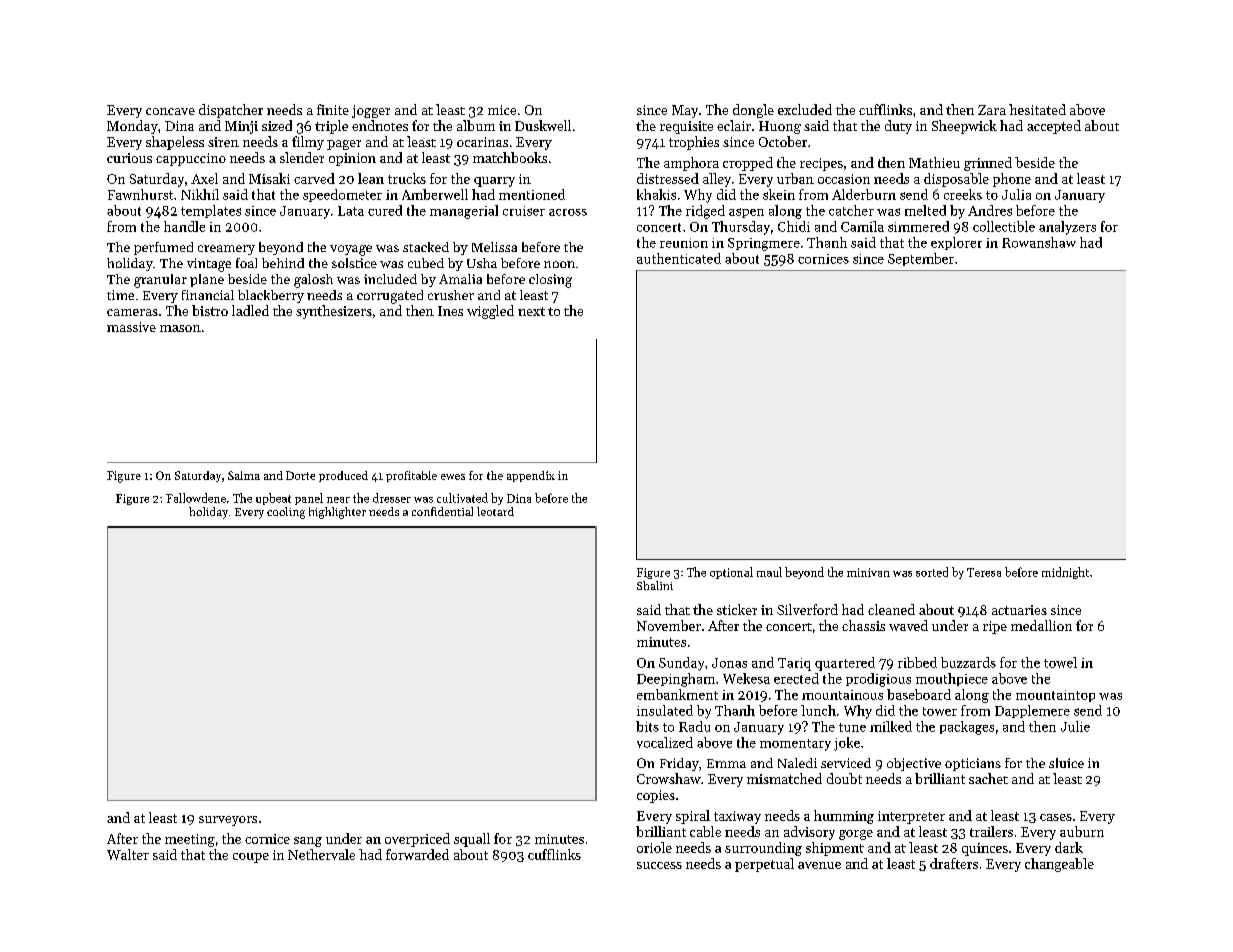 The image size is (1233, 952). I want to click on meeting, so click(190, 840).
